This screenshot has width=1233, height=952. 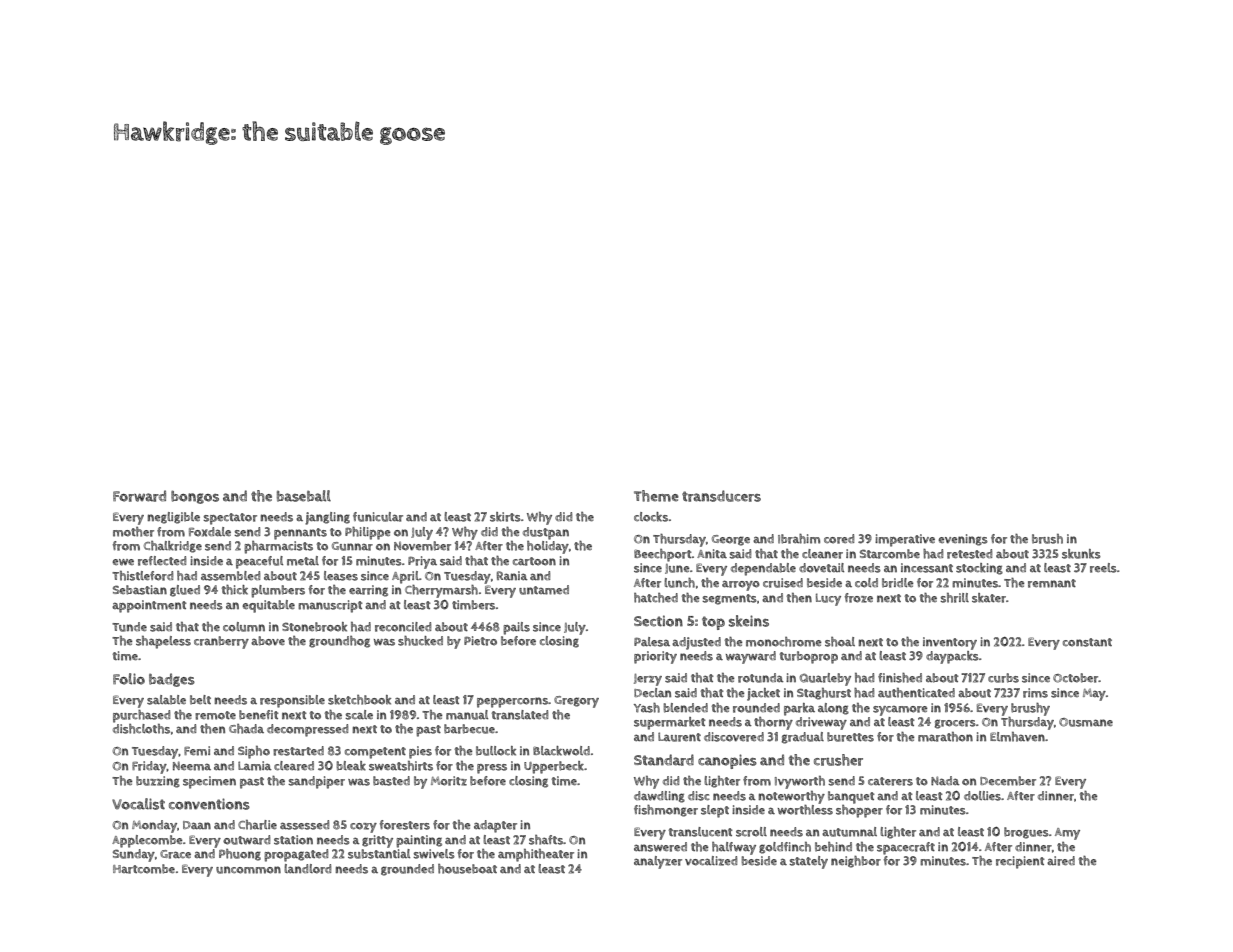 What do you see at coordinates (296, 855) in the screenshot?
I see `propagated` at bounding box center [296, 855].
